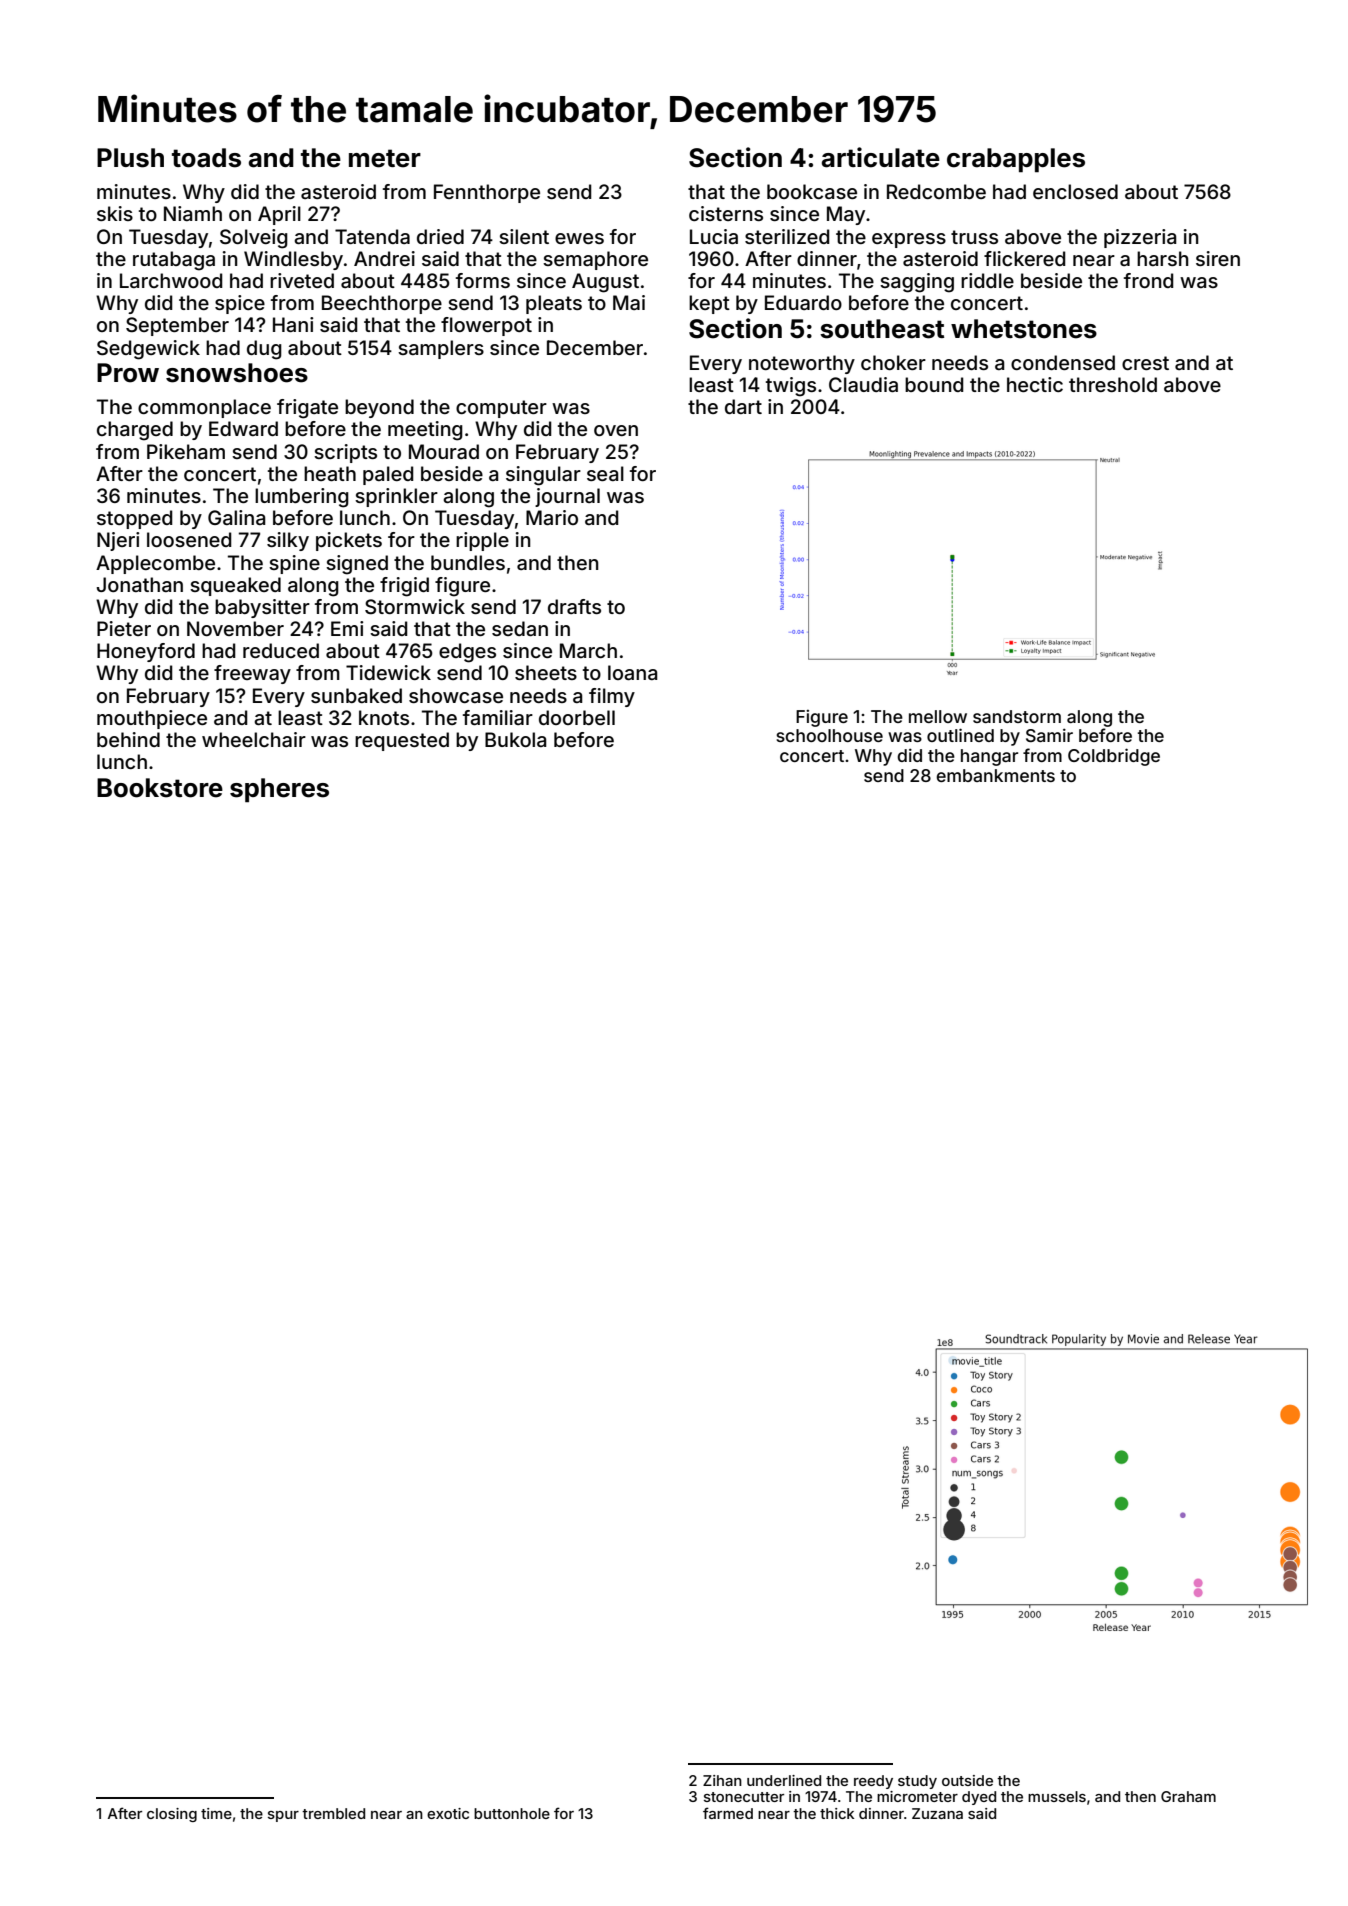 Image resolution: width=1348 pixels, height=1906 pixels. What do you see at coordinates (515, 739) in the document?
I see `Bukola` at bounding box center [515, 739].
